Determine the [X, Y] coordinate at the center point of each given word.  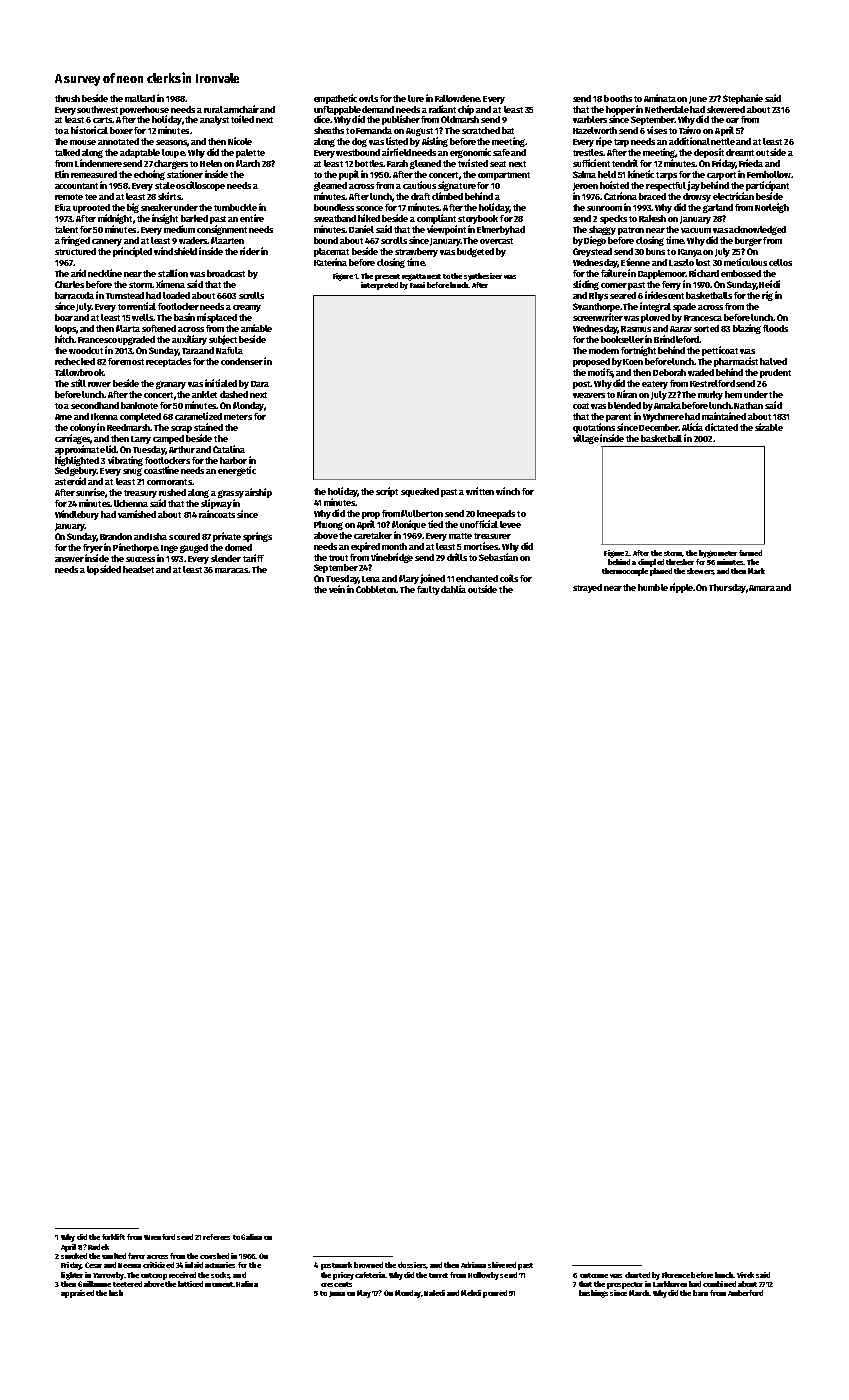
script [387, 492]
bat [508, 130]
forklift [113, 1237]
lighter [72, 1276]
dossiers [412, 1265]
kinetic [641, 174]
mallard [140, 98]
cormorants [169, 482]
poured [495, 1294]
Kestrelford [712, 383]
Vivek [745, 1275]
